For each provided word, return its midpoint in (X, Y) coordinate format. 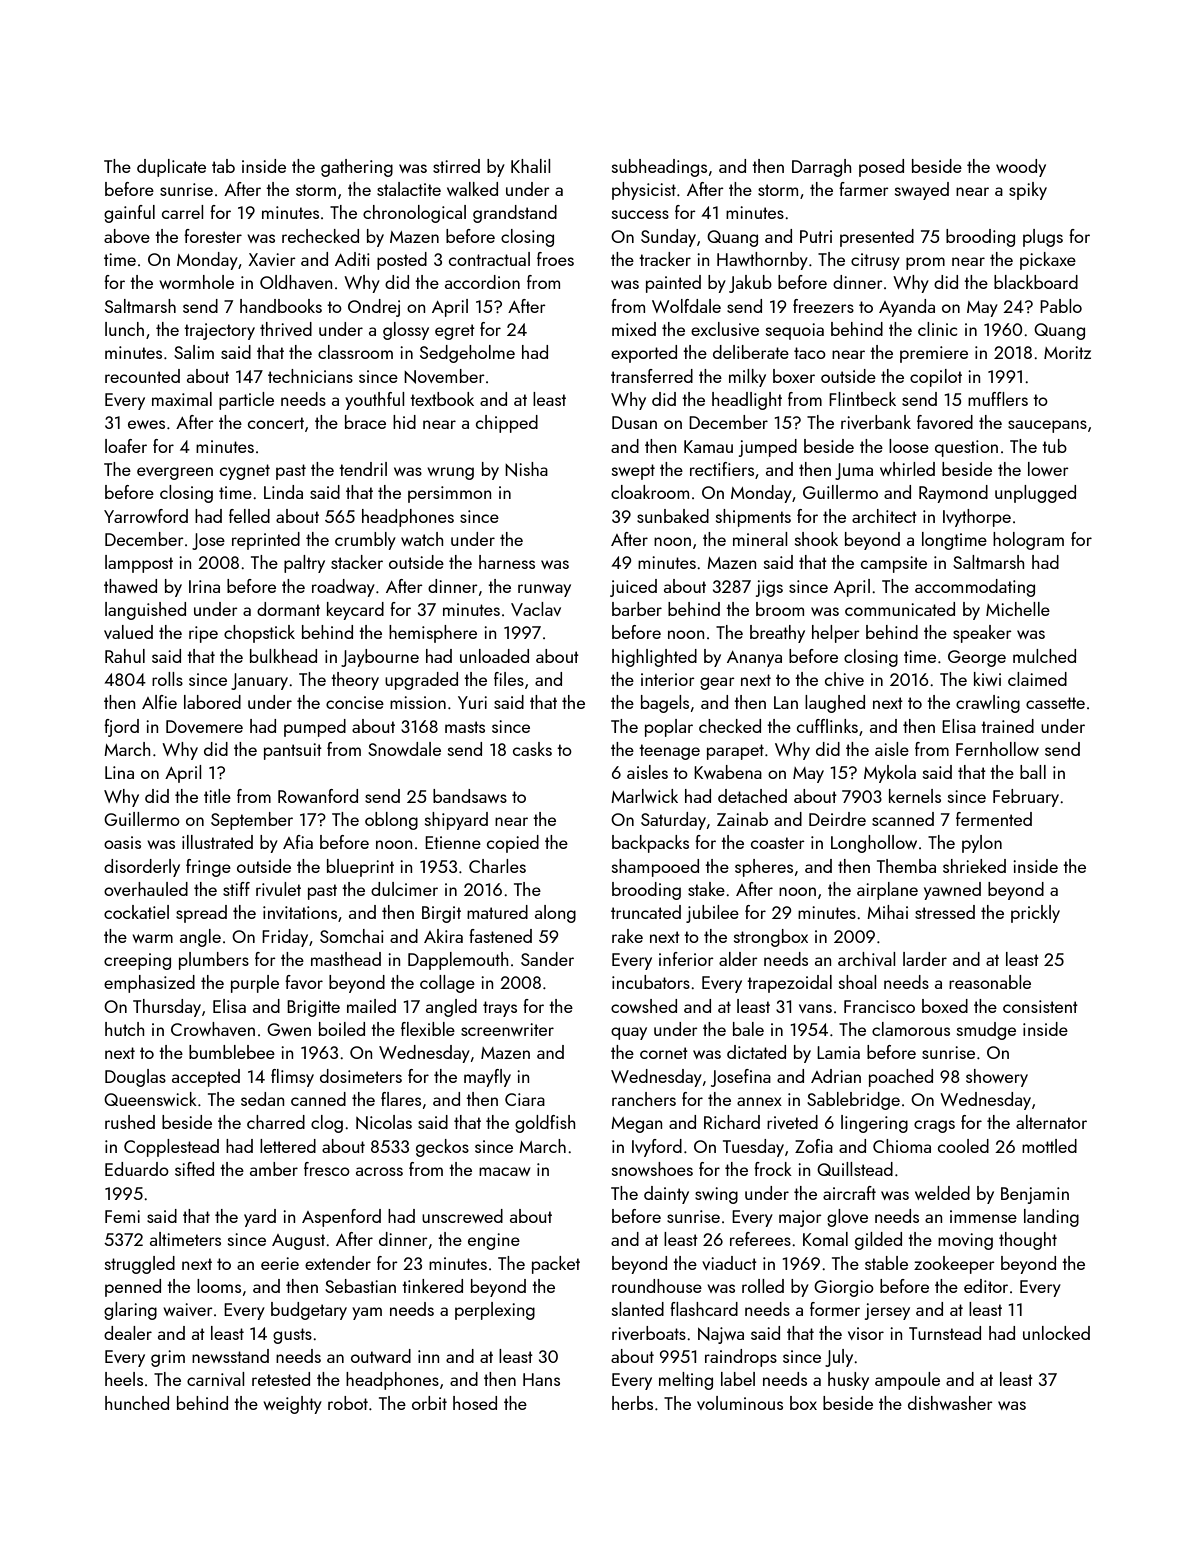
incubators (651, 982)
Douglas (135, 1078)
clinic (937, 329)
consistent (1040, 1006)
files (509, 679)
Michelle (1018, 609)
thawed (130, 586)
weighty (292, 1405)
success (640, 214)
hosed (475, 1403)
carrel (182, 212)
